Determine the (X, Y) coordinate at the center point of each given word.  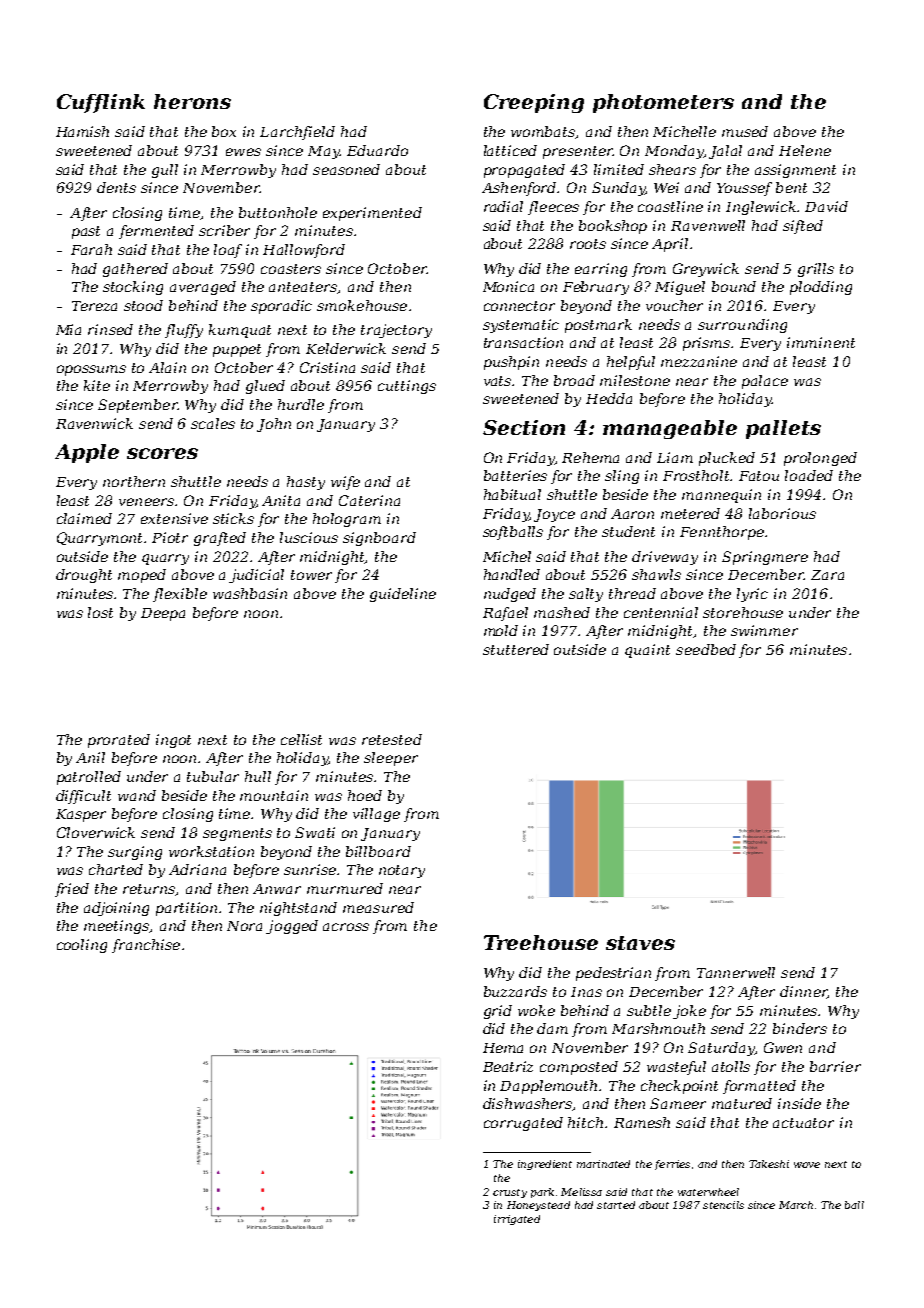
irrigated (517, 1220)
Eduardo (377, 150)
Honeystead (538, 1206)
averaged (203, 288)
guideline (403, 595)
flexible (180, 595)
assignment (795, 171)
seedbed (706, 649)
